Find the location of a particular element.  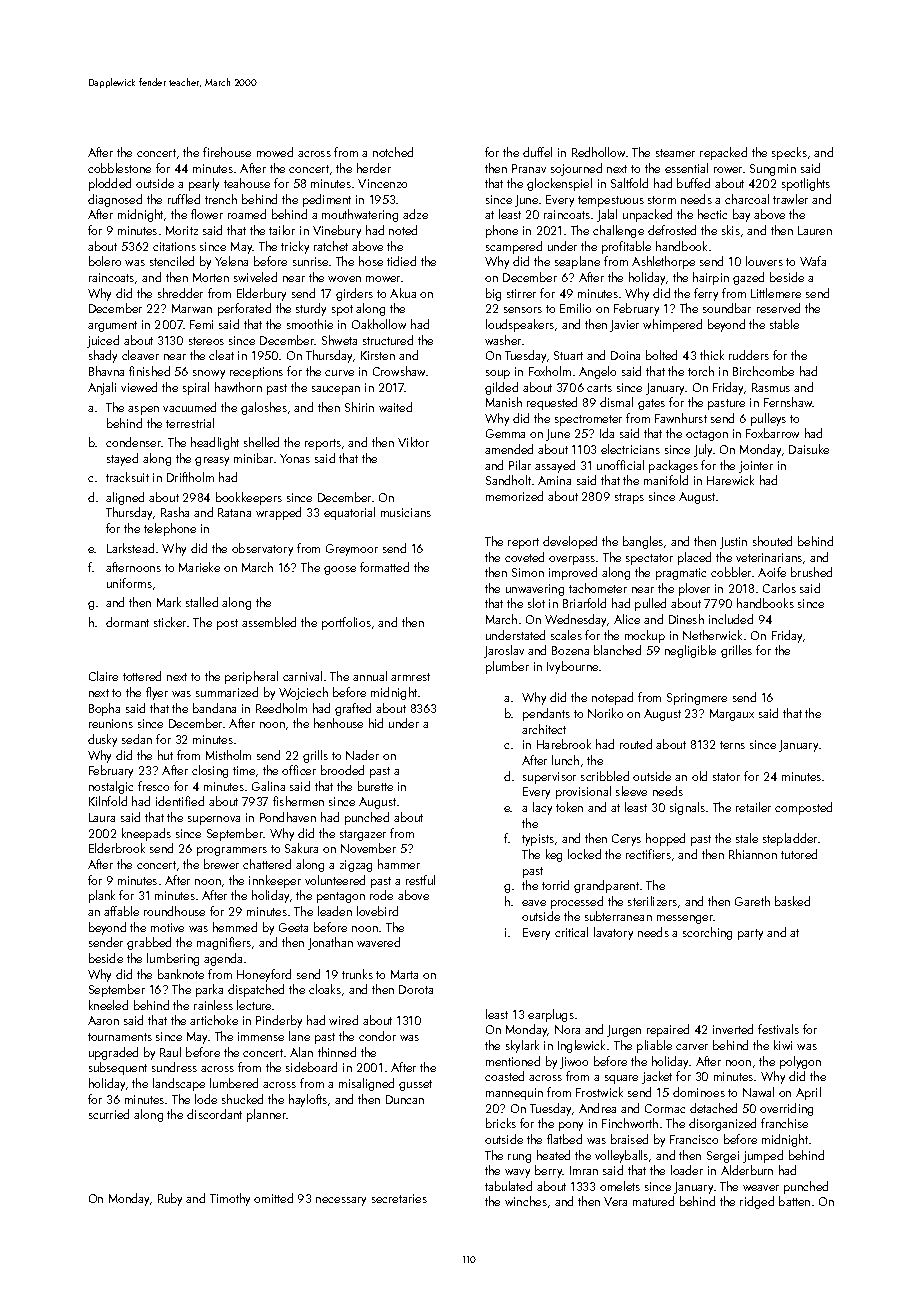

ridged is located at coordinates (757, 1202).
